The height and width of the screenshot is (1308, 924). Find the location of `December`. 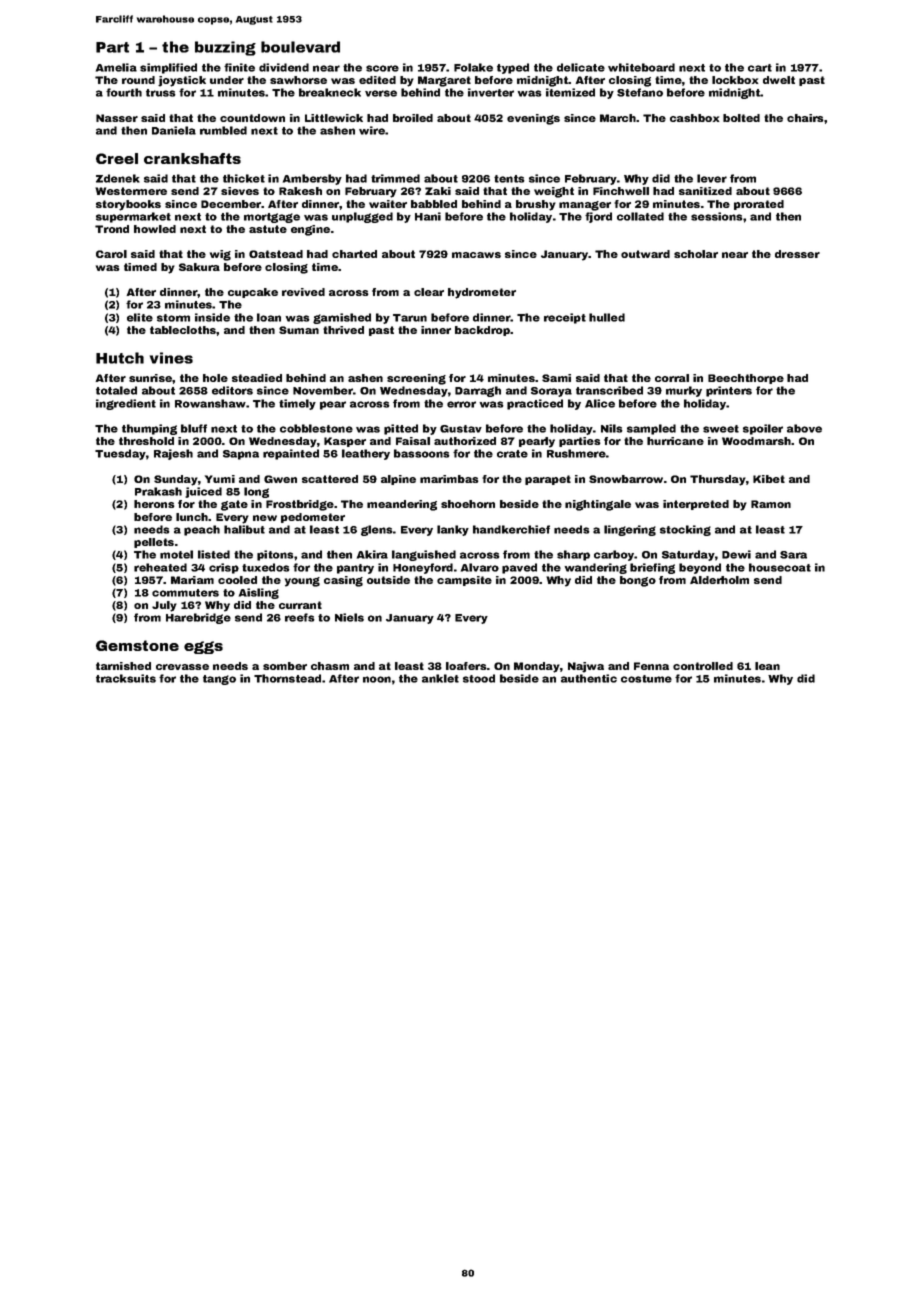

December is located at coordinates (231, 204).
